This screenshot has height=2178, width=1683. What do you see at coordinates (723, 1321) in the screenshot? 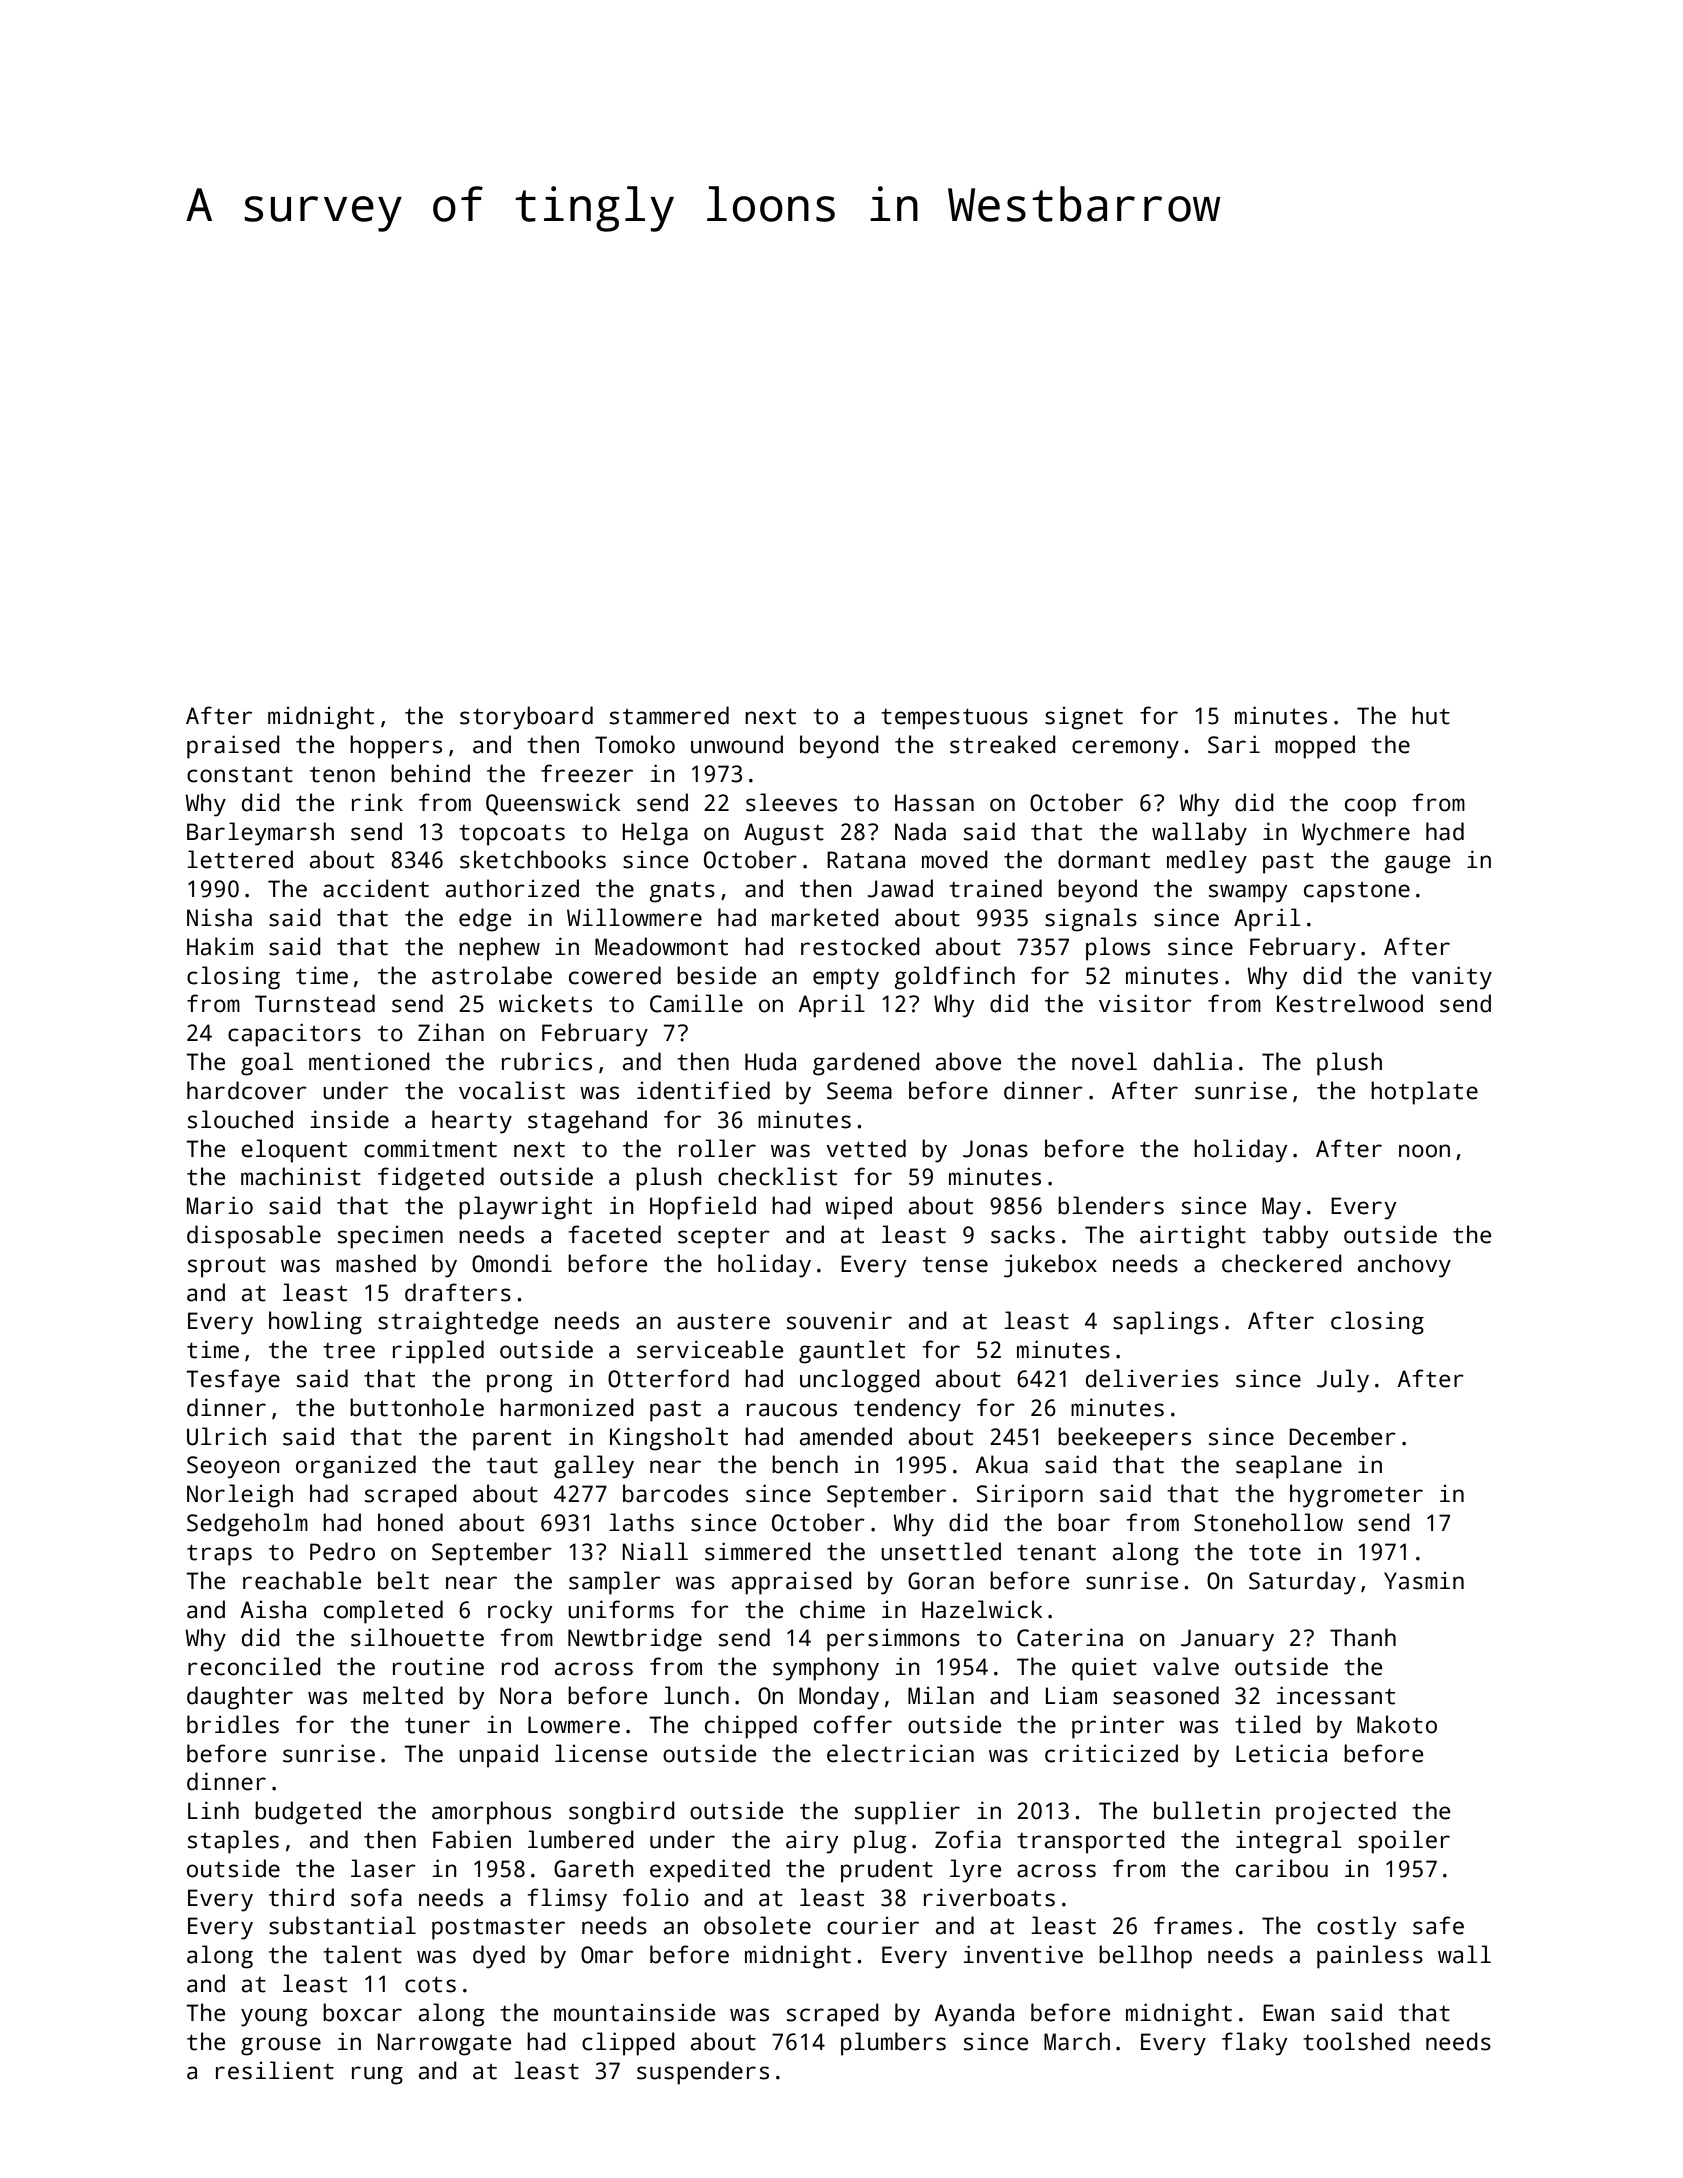
I see `austere` at bounding box center [723, 1321].
